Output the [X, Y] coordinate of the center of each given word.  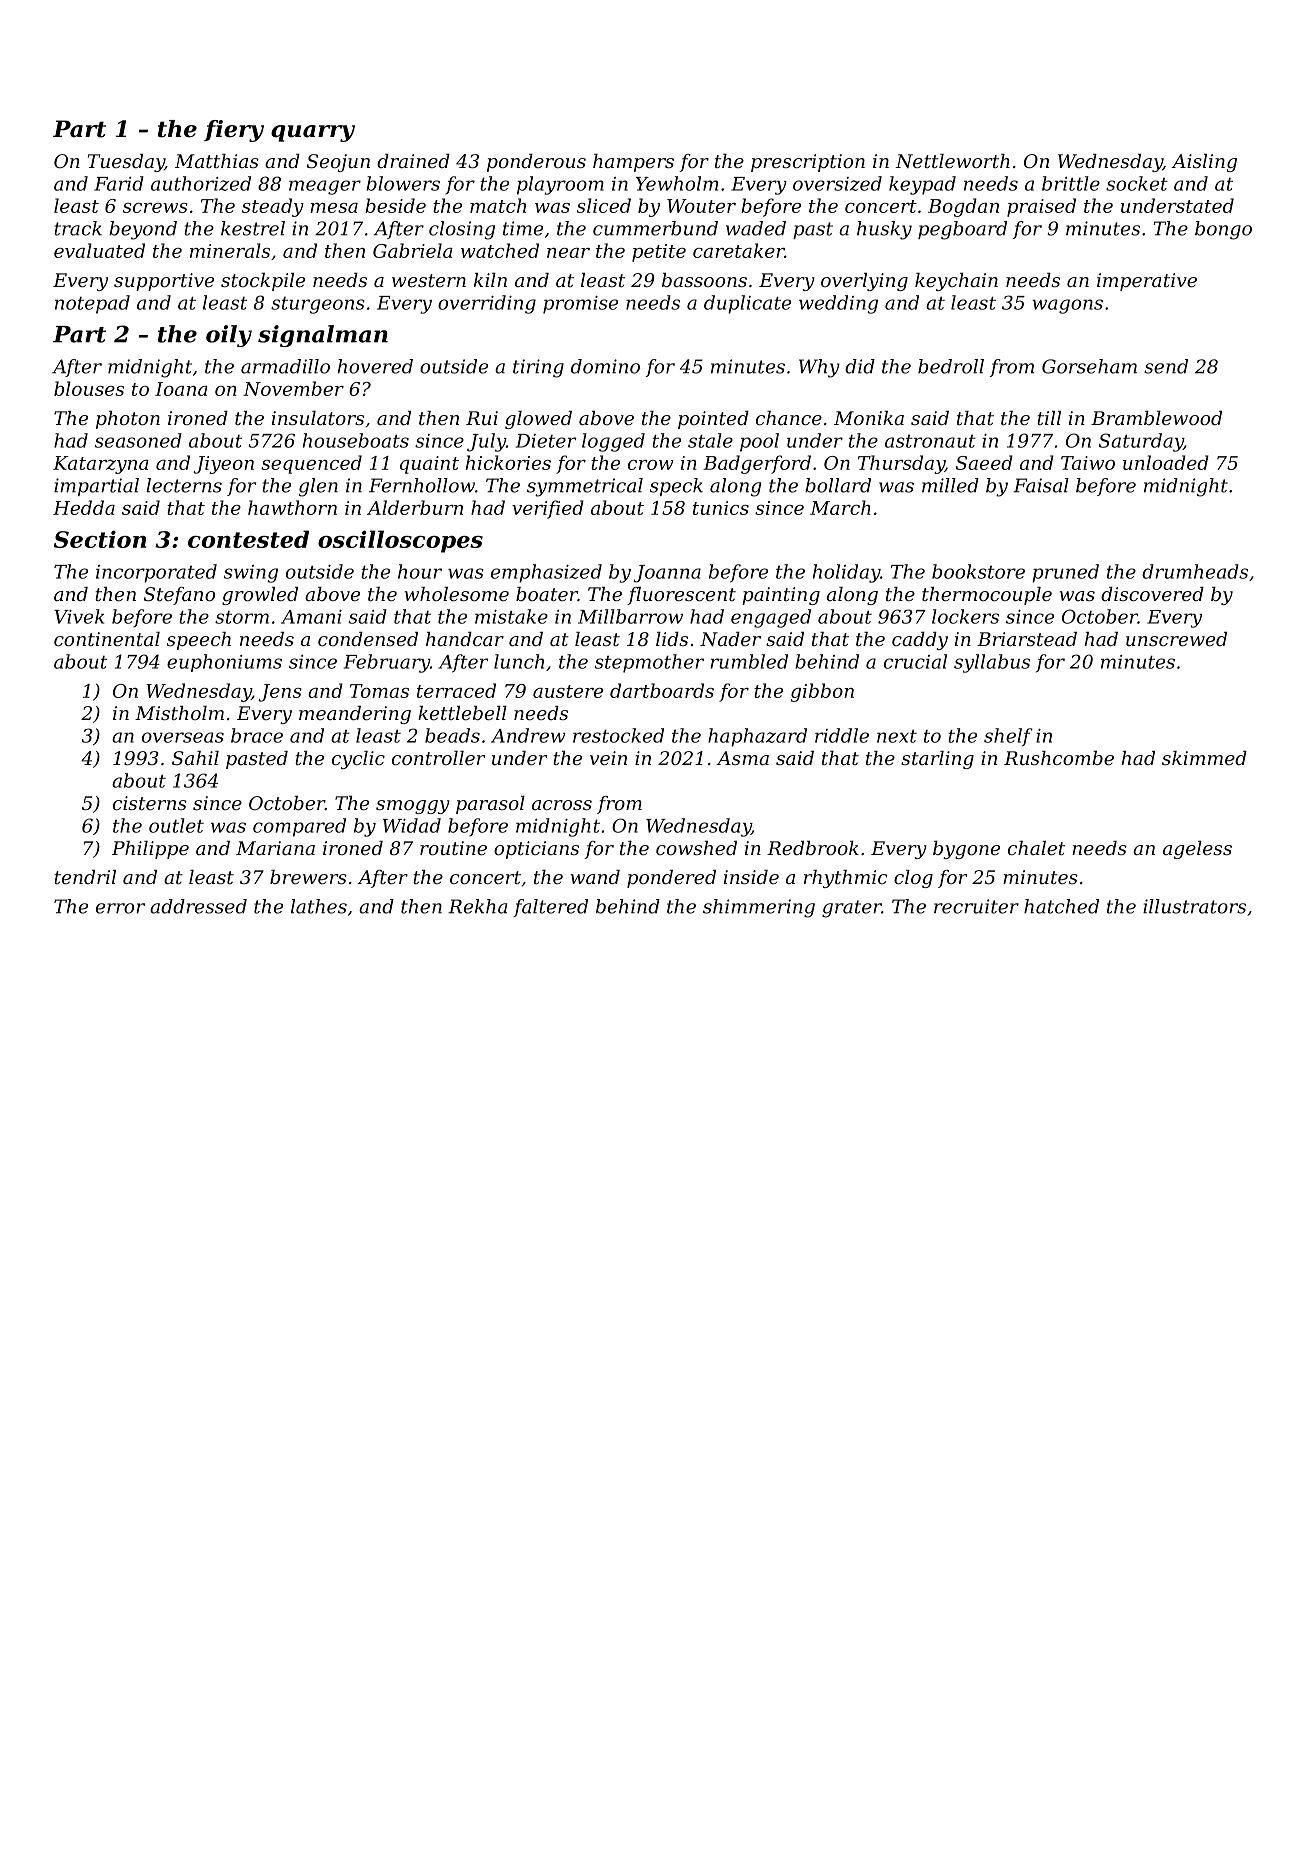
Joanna [667, 574]
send [1166, 366]
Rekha [477, 906]
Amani [311, 617]
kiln [490, 280]
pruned [1065, 573]
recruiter [976, 906]
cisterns [150, 803]
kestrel [253, 228]
